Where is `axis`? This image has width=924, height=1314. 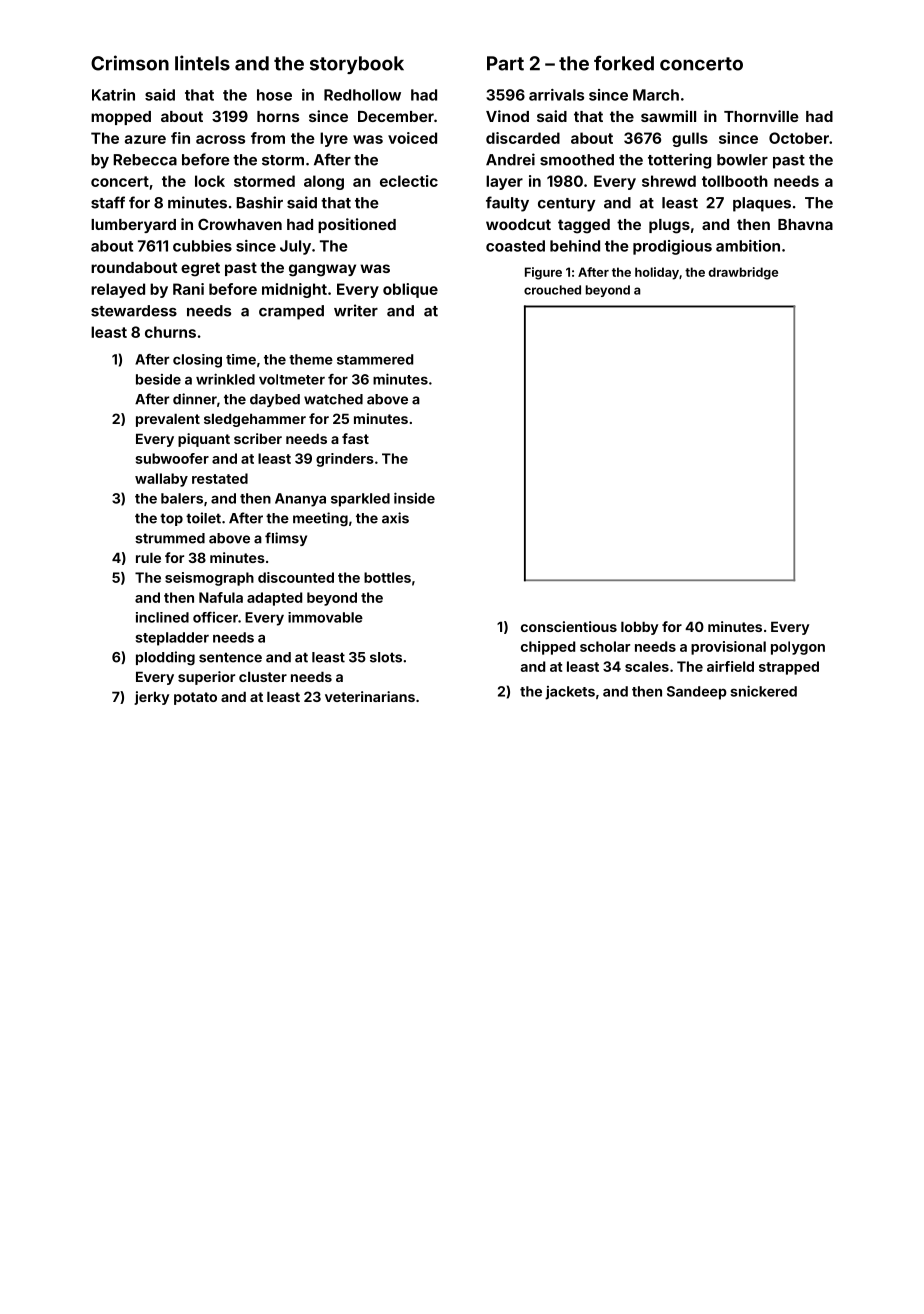 axis is located at coordinates (395, 518).
